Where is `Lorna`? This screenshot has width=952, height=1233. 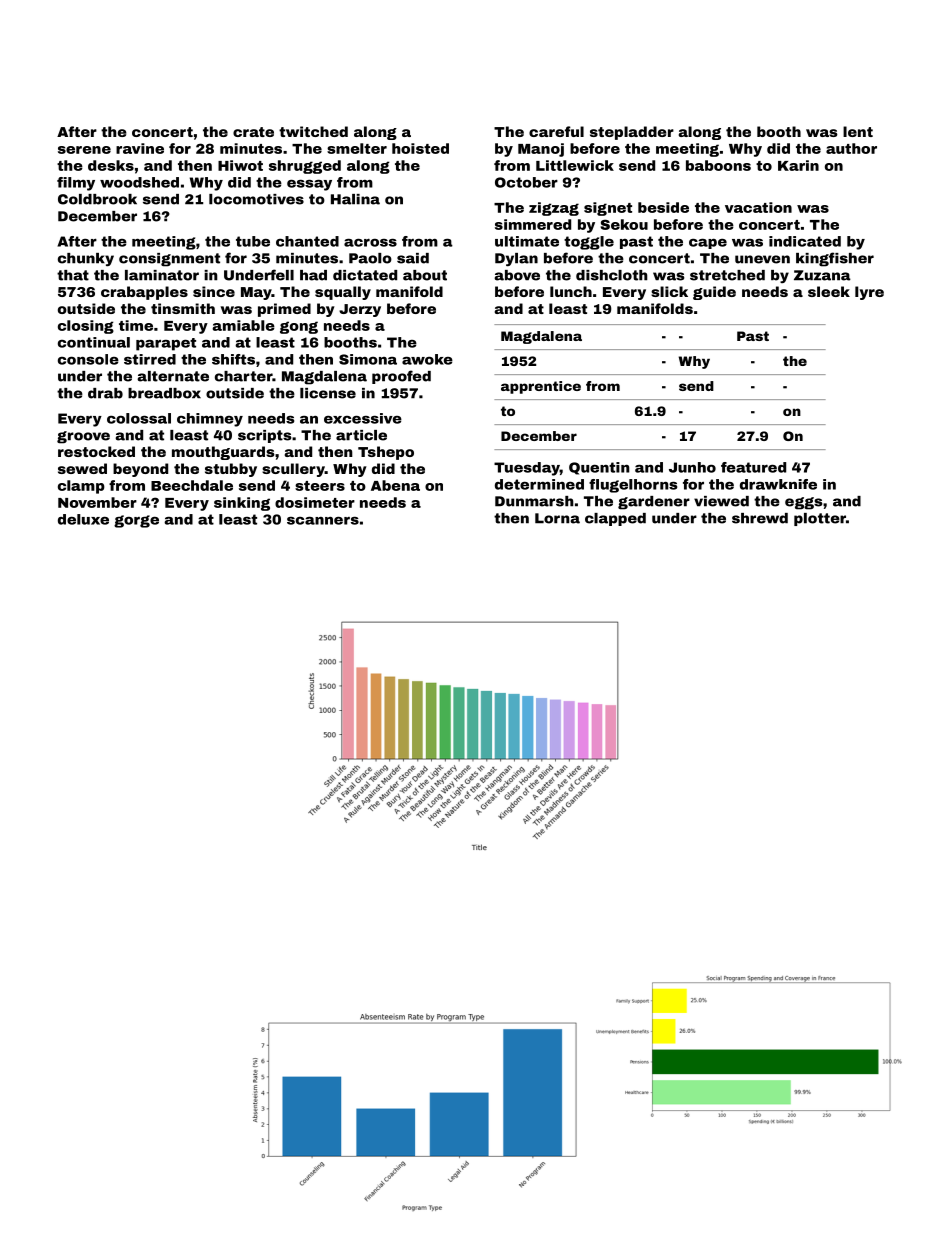
Lorna is located at coordinates (557, 518).
